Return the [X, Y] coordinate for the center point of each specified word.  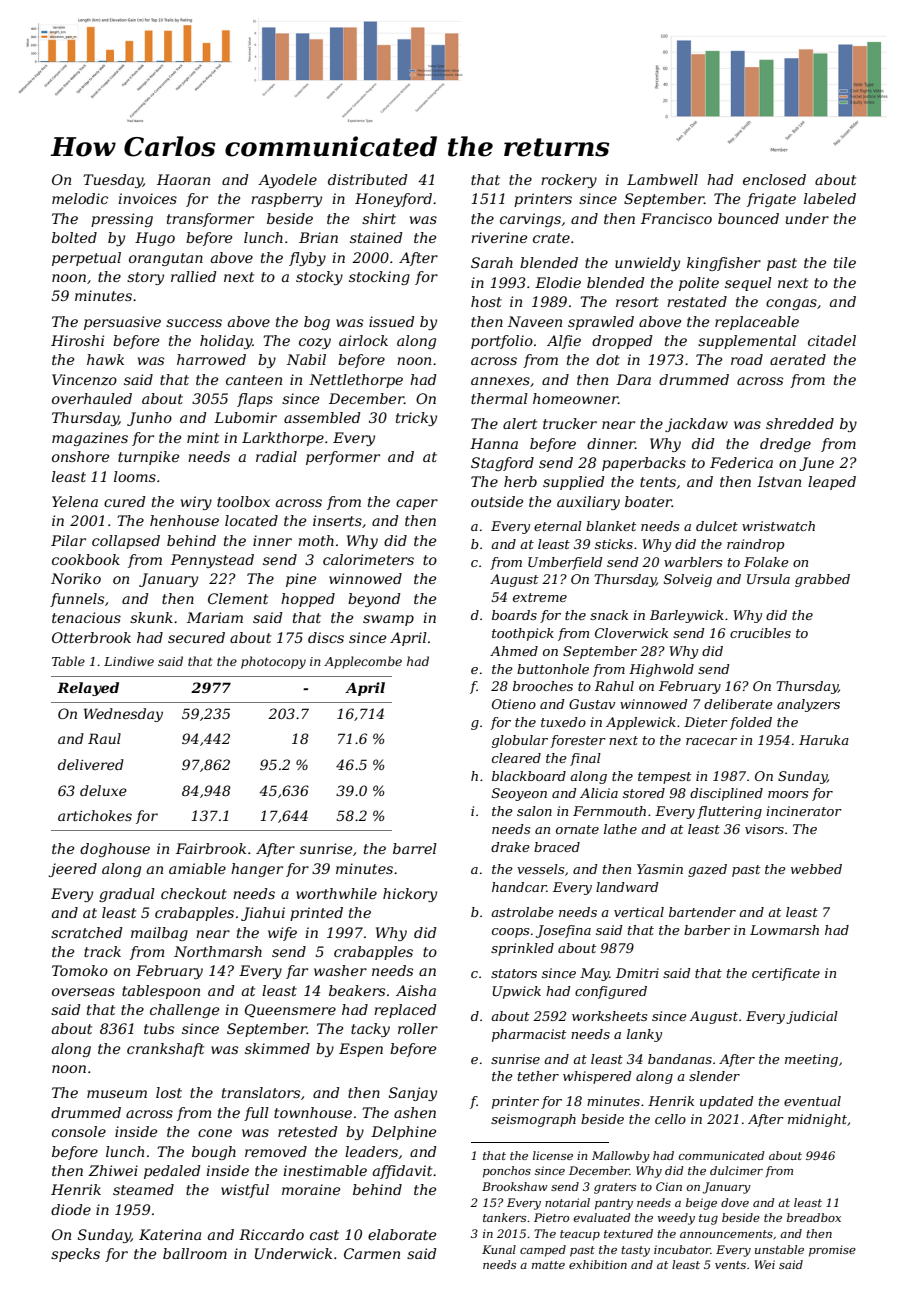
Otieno [514, 704]
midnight [817, 1120]
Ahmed [514, 651]
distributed [368, 179]
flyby [307, 259]
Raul [104, 738]
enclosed [774, 179]
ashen [415, 1112]
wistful [245, 1191]
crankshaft [165, 1050]
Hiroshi [77, 340]
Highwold [661, 670]
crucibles [760, 633]
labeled [830, 198]
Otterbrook [91, 637]
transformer [210, 220]
